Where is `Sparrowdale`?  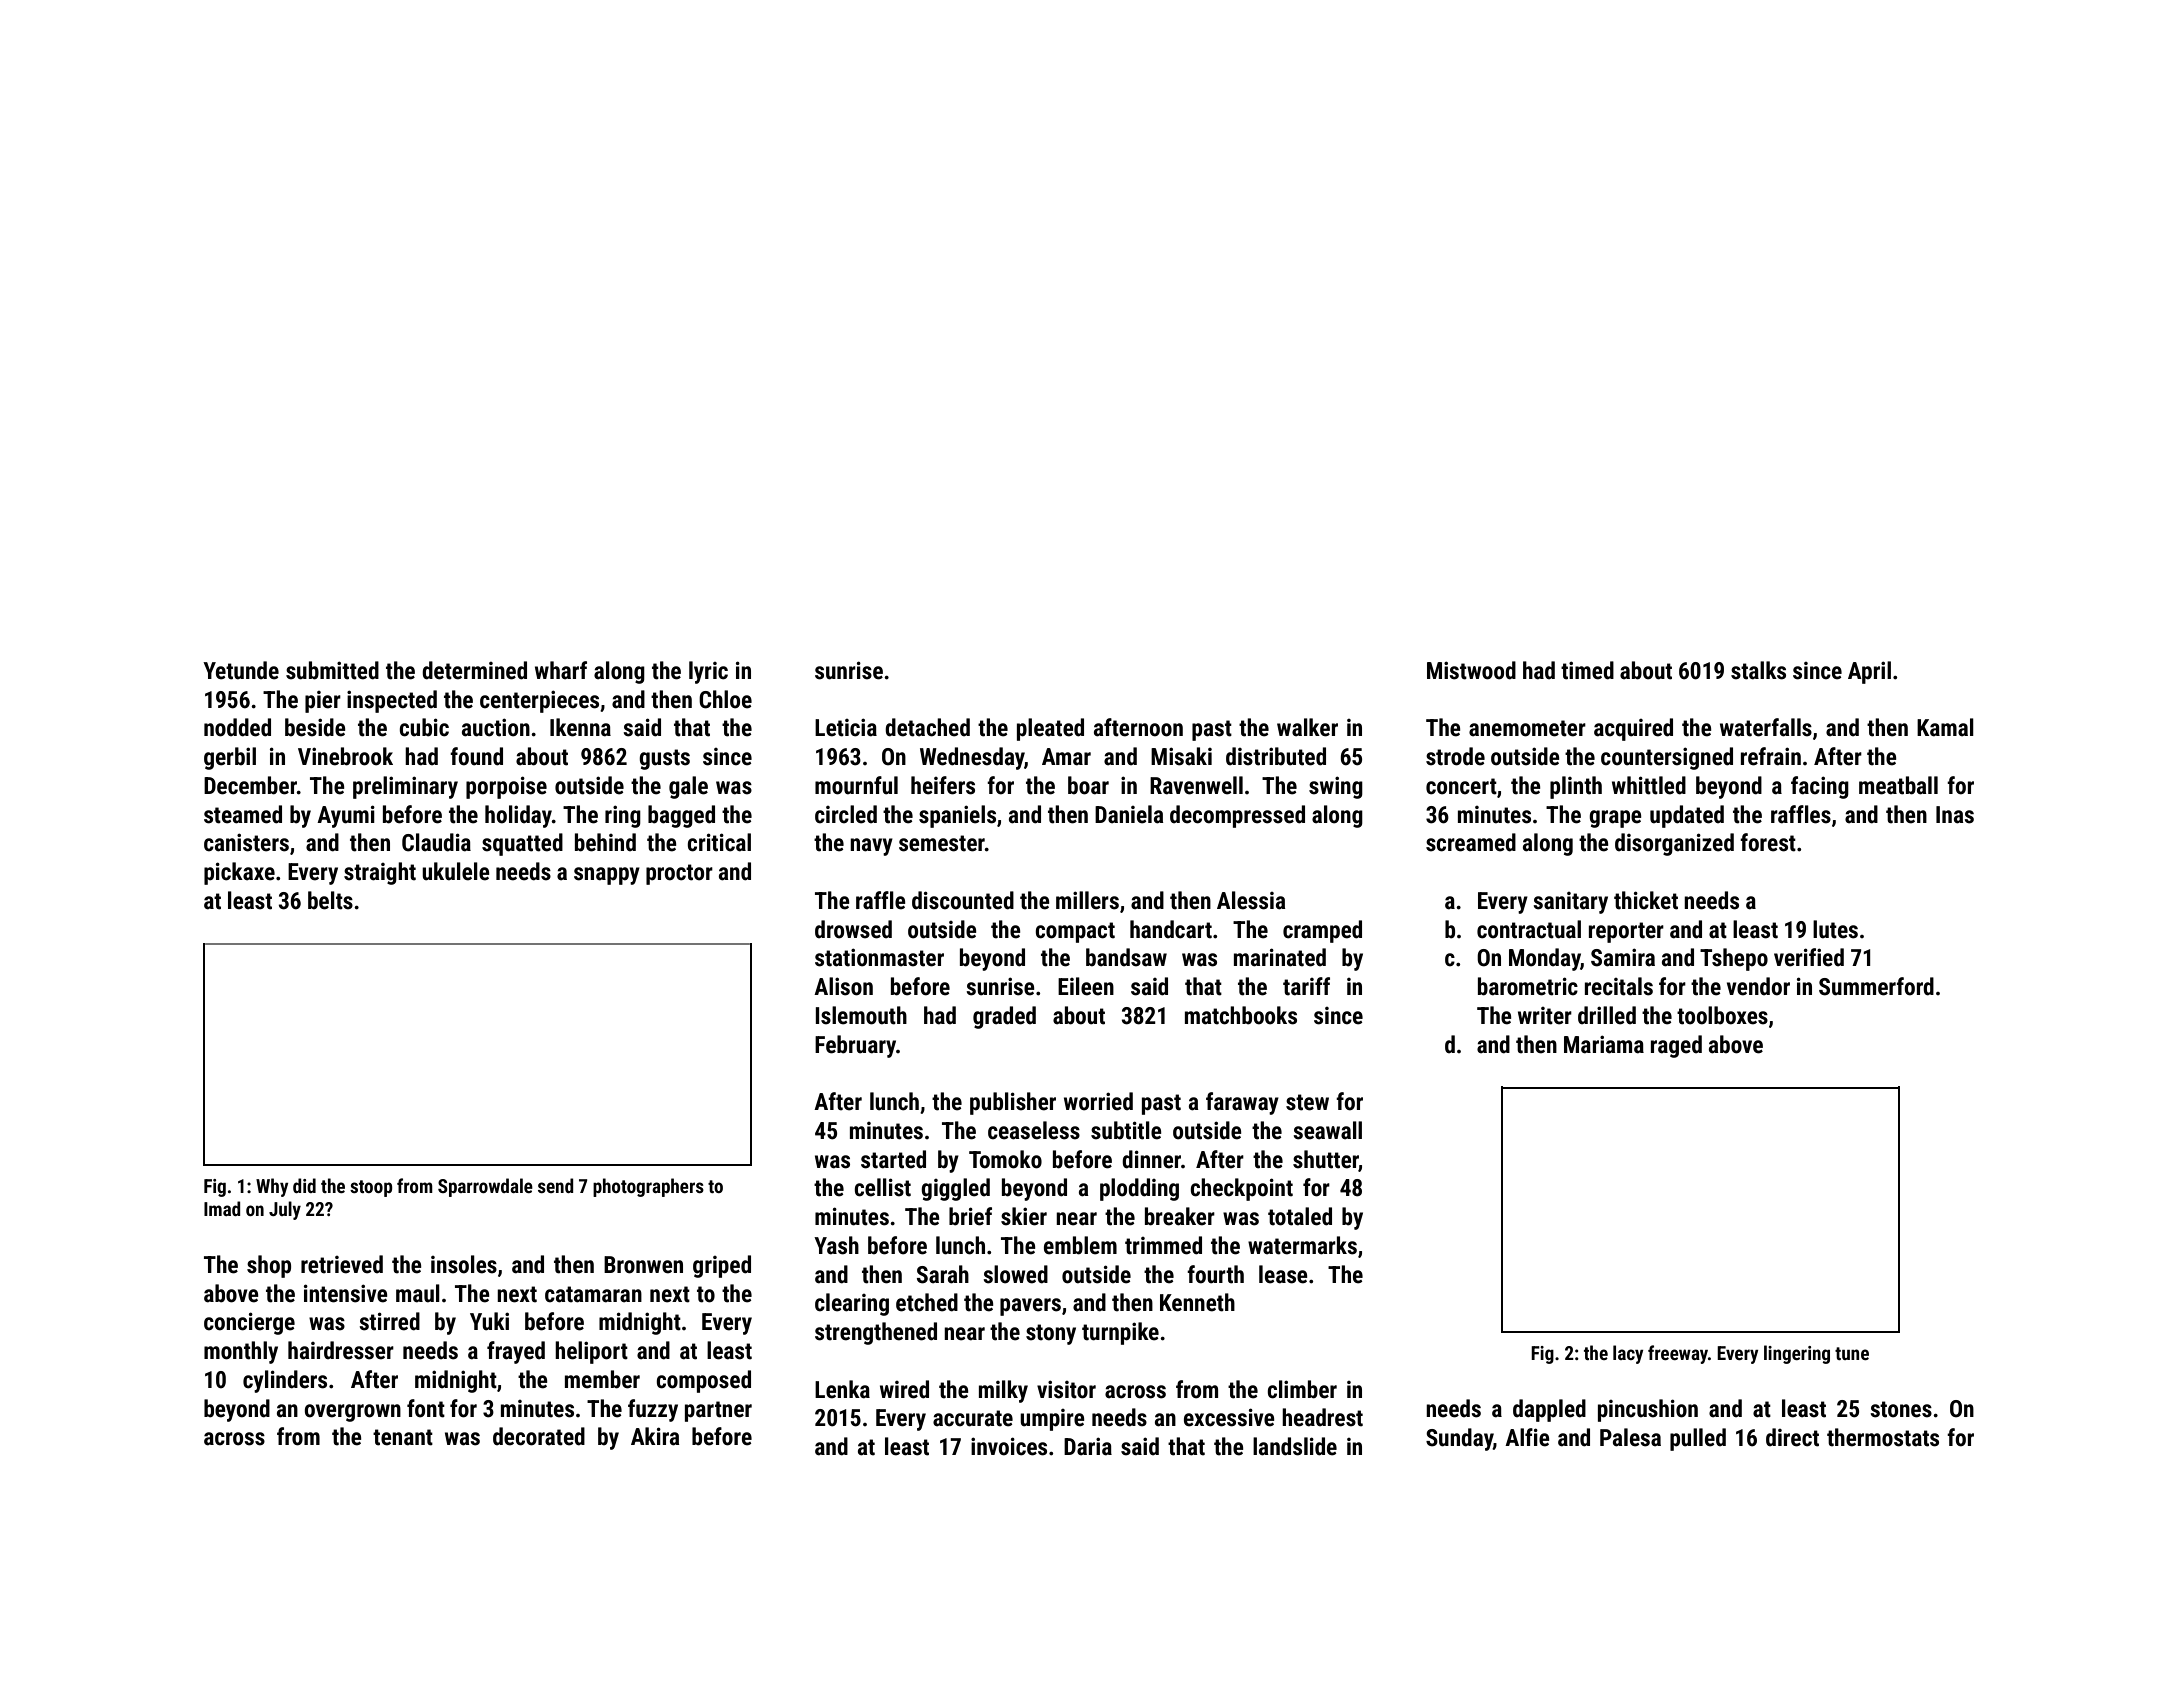 Sparrowdale is located at coordinates (485, 1187).
